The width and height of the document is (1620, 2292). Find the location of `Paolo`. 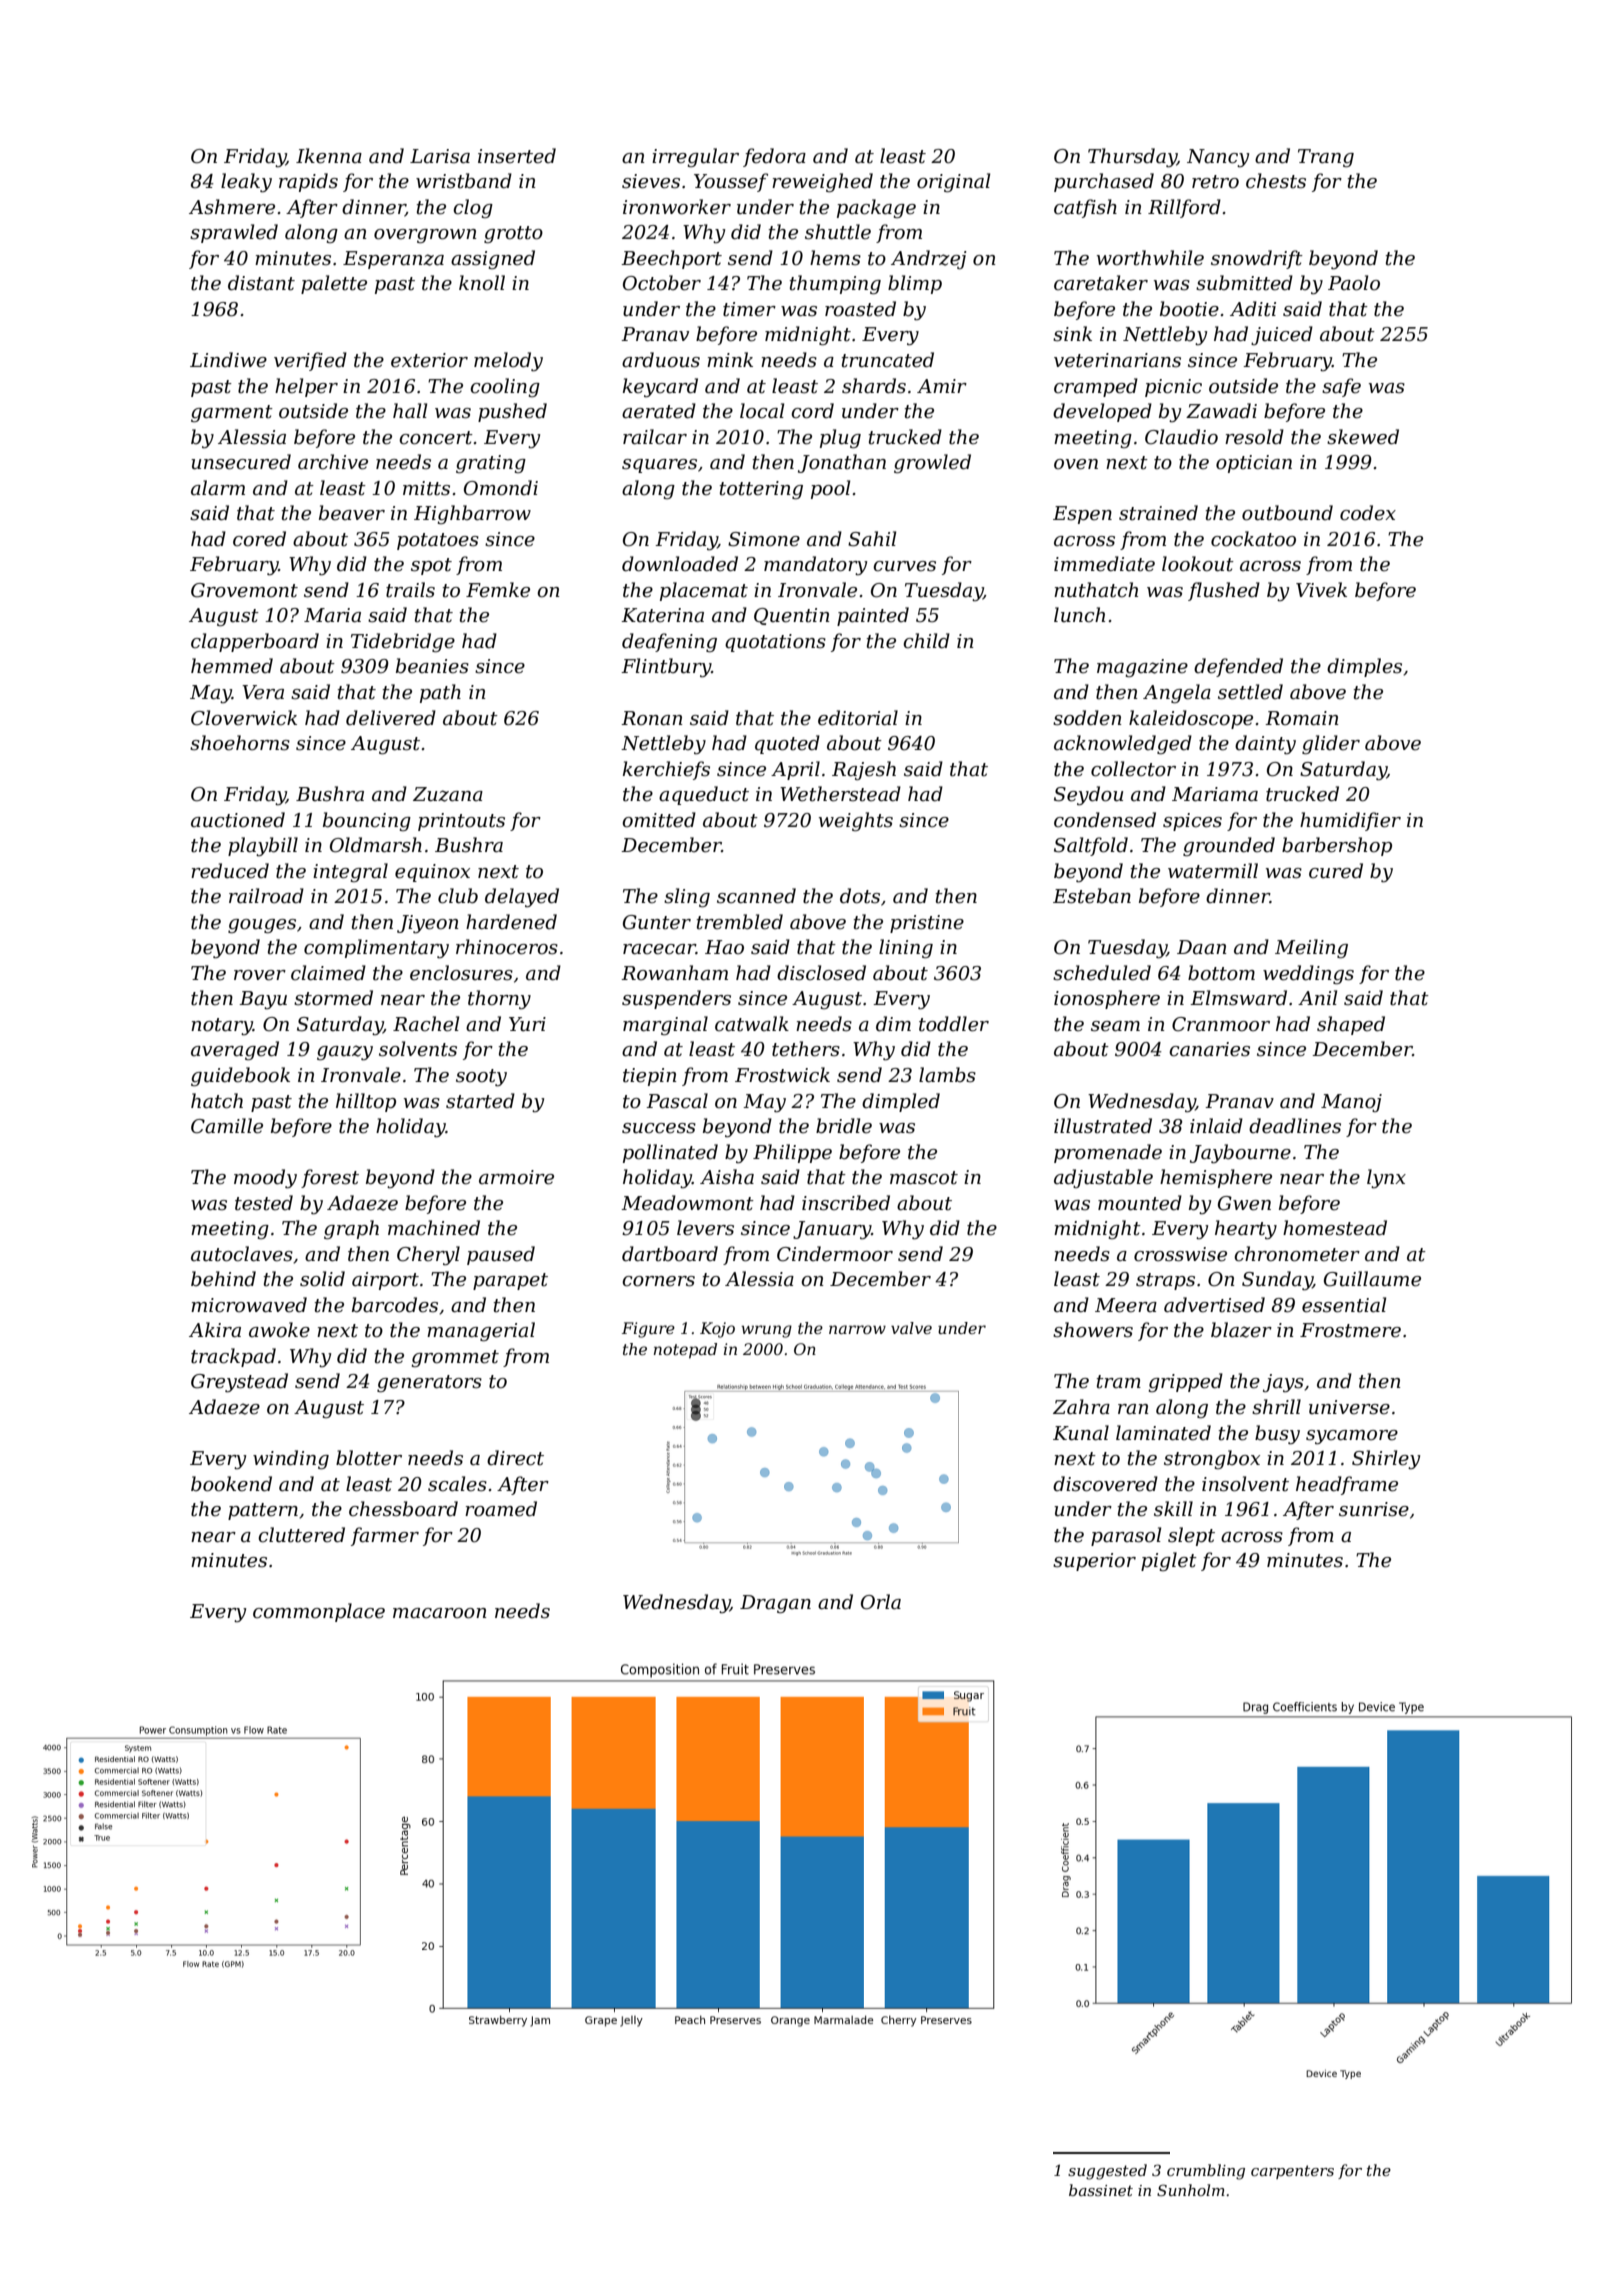

Paolo is located at coordinates (1354, 283).
